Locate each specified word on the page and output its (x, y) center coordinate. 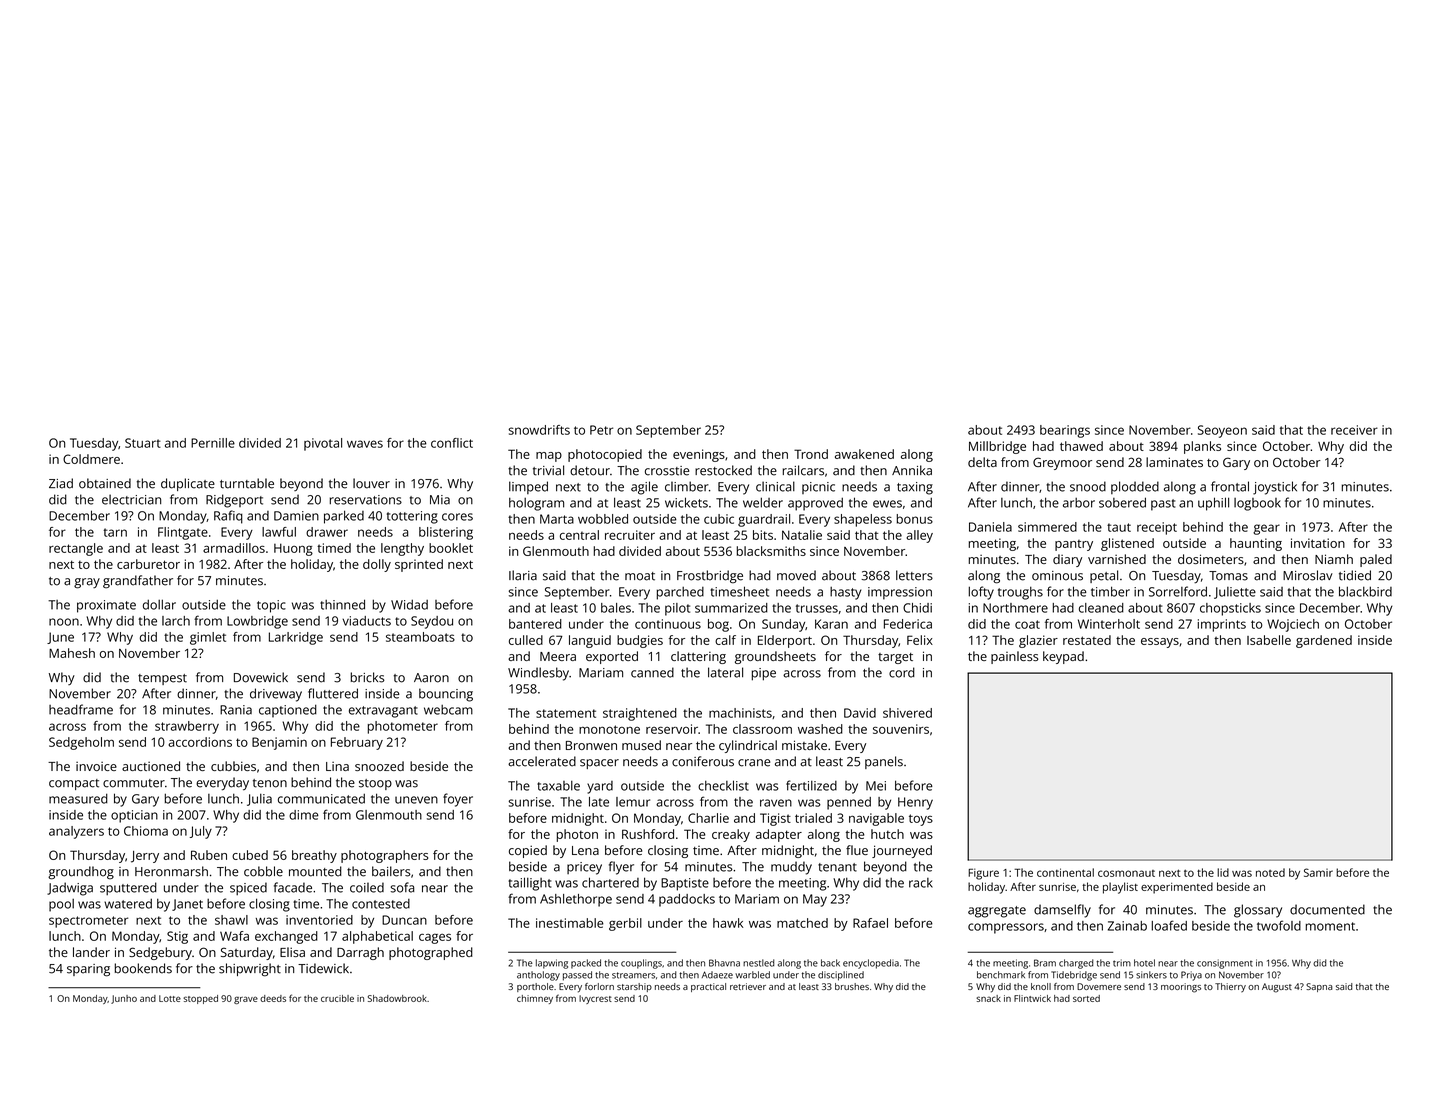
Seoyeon (1222, 431)
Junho (124, 999)
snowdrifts (539, 430)
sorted (1086, 998)
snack (988, 998)
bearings (1065, 431)
